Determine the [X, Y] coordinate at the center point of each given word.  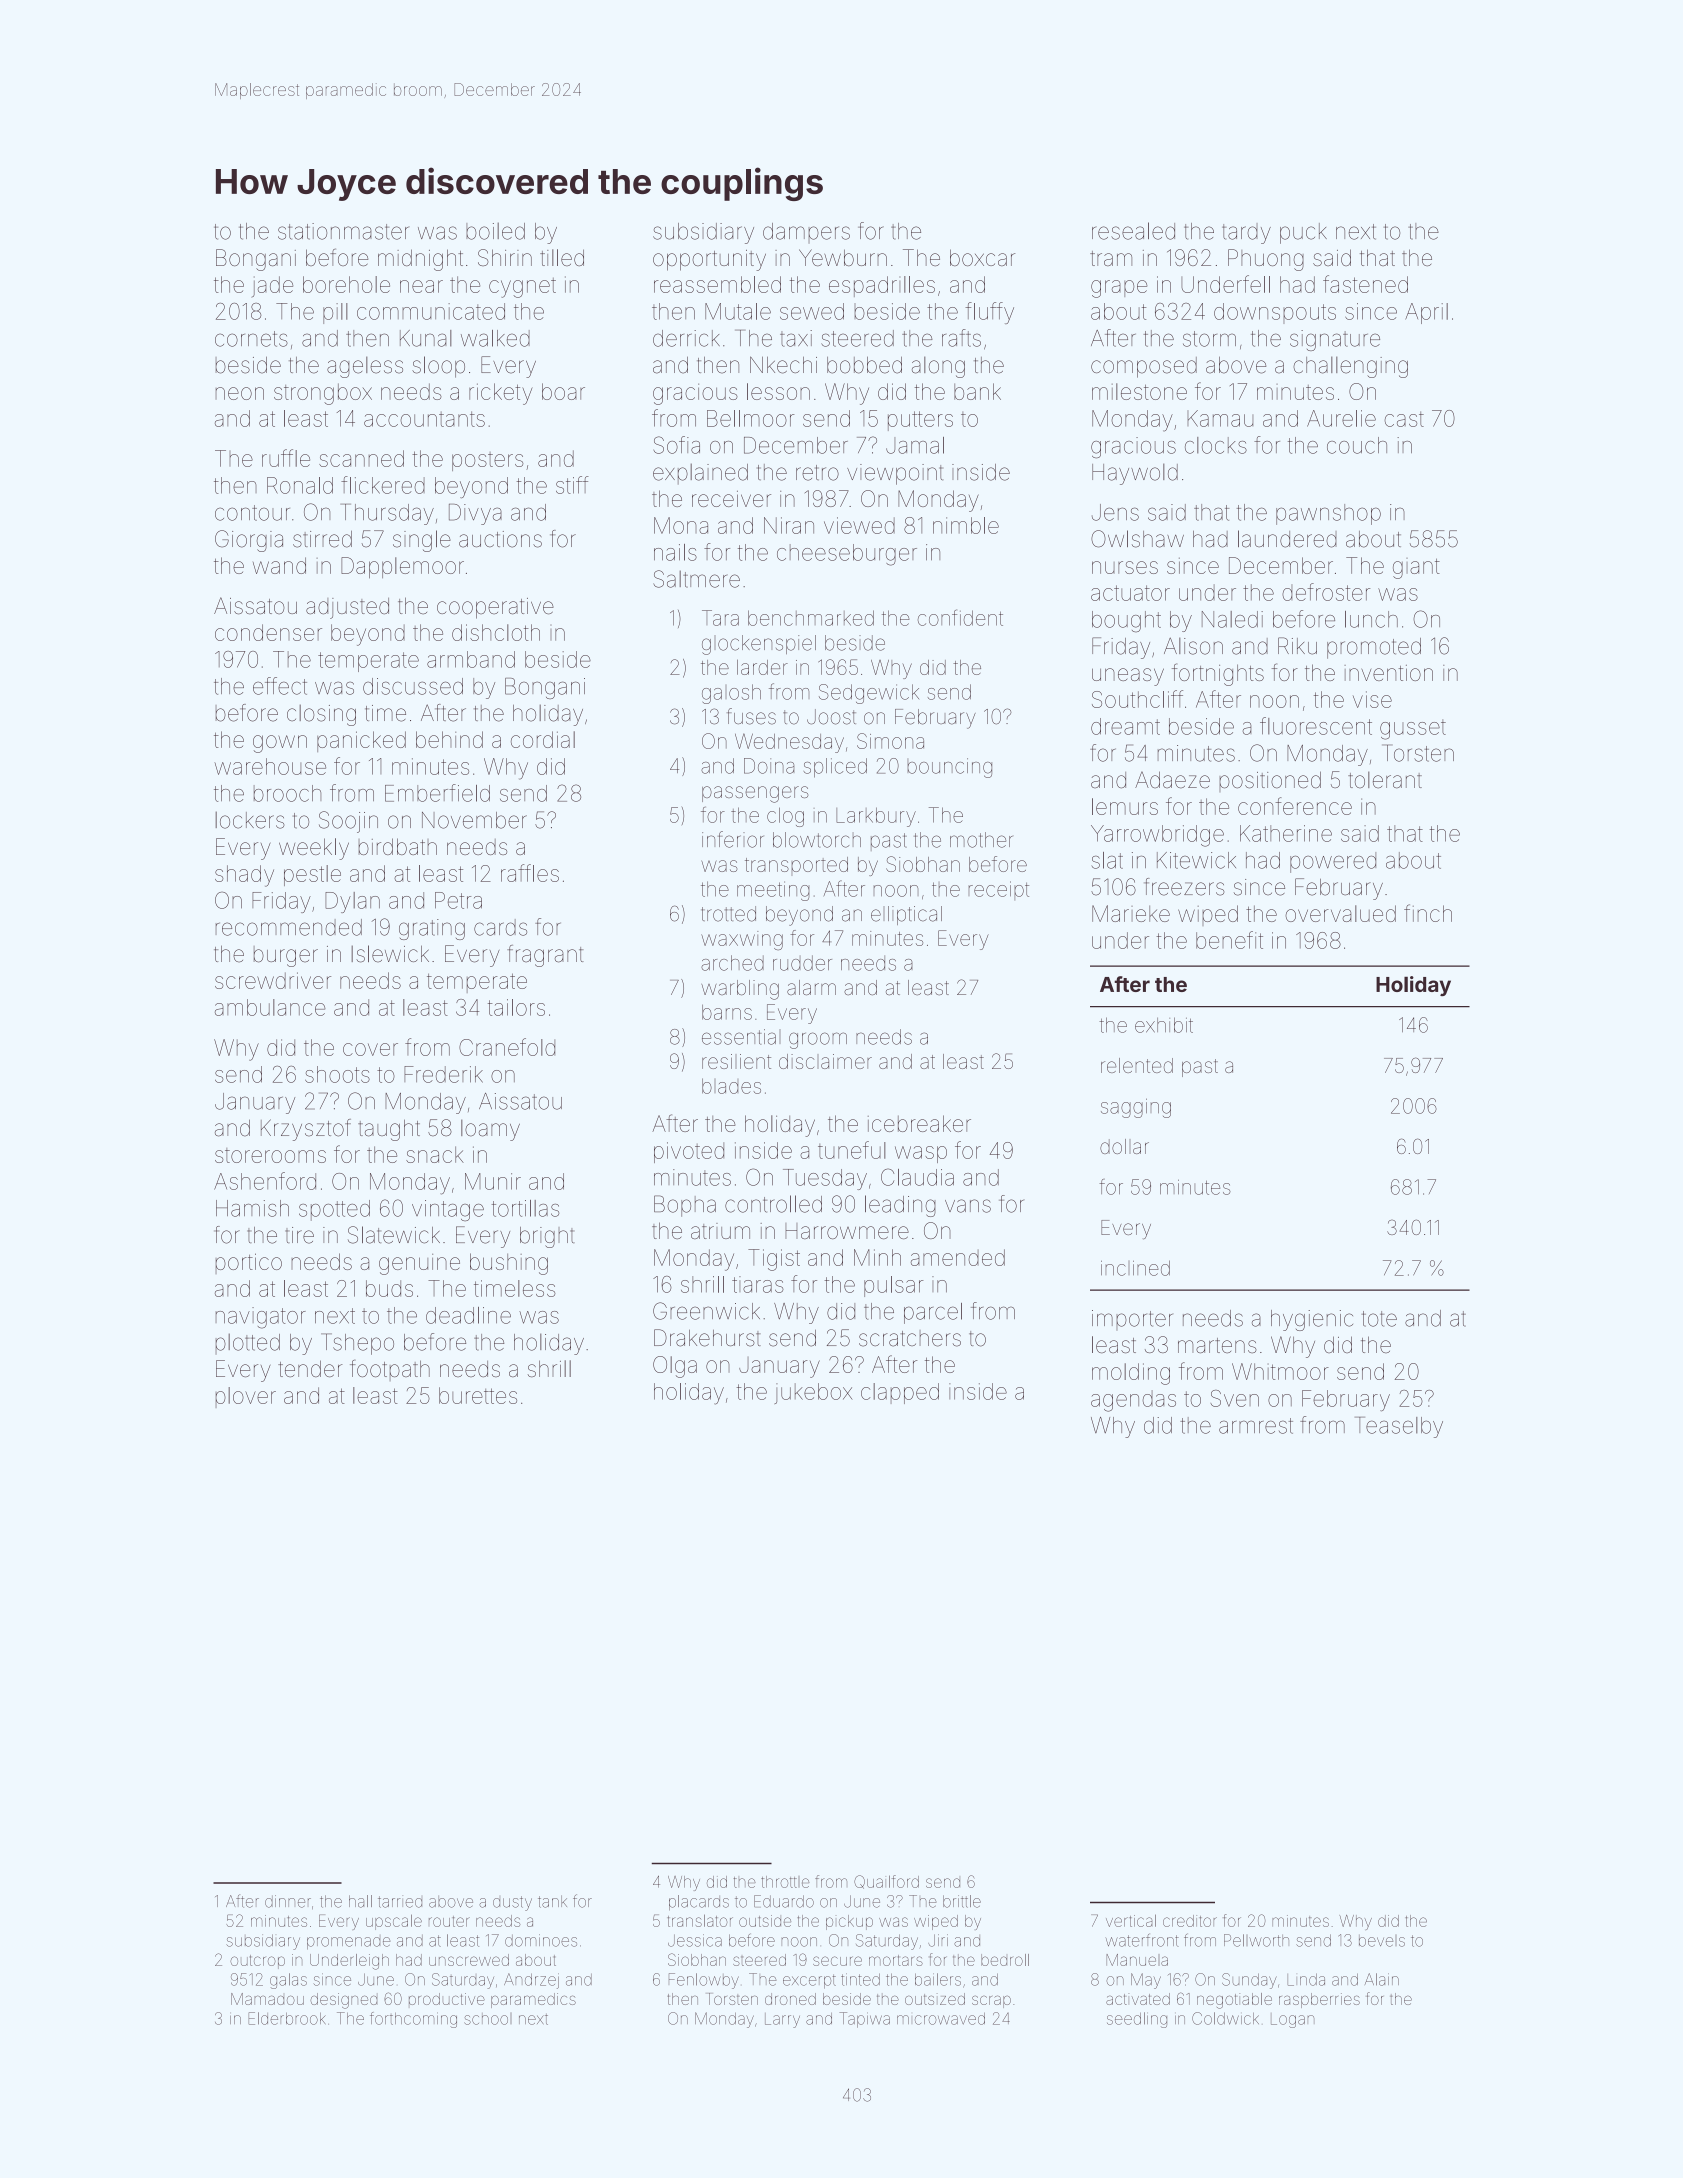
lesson [778, 391]
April [1426, 313]
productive [447, 1999]
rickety [501, 394]
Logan [1292, 2021]
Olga [675, 1367]
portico [249, 1263]
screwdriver [273, 980]
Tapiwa [864, 2020]
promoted [1374, 648]
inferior [733, 839]
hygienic [1312, 1320]
